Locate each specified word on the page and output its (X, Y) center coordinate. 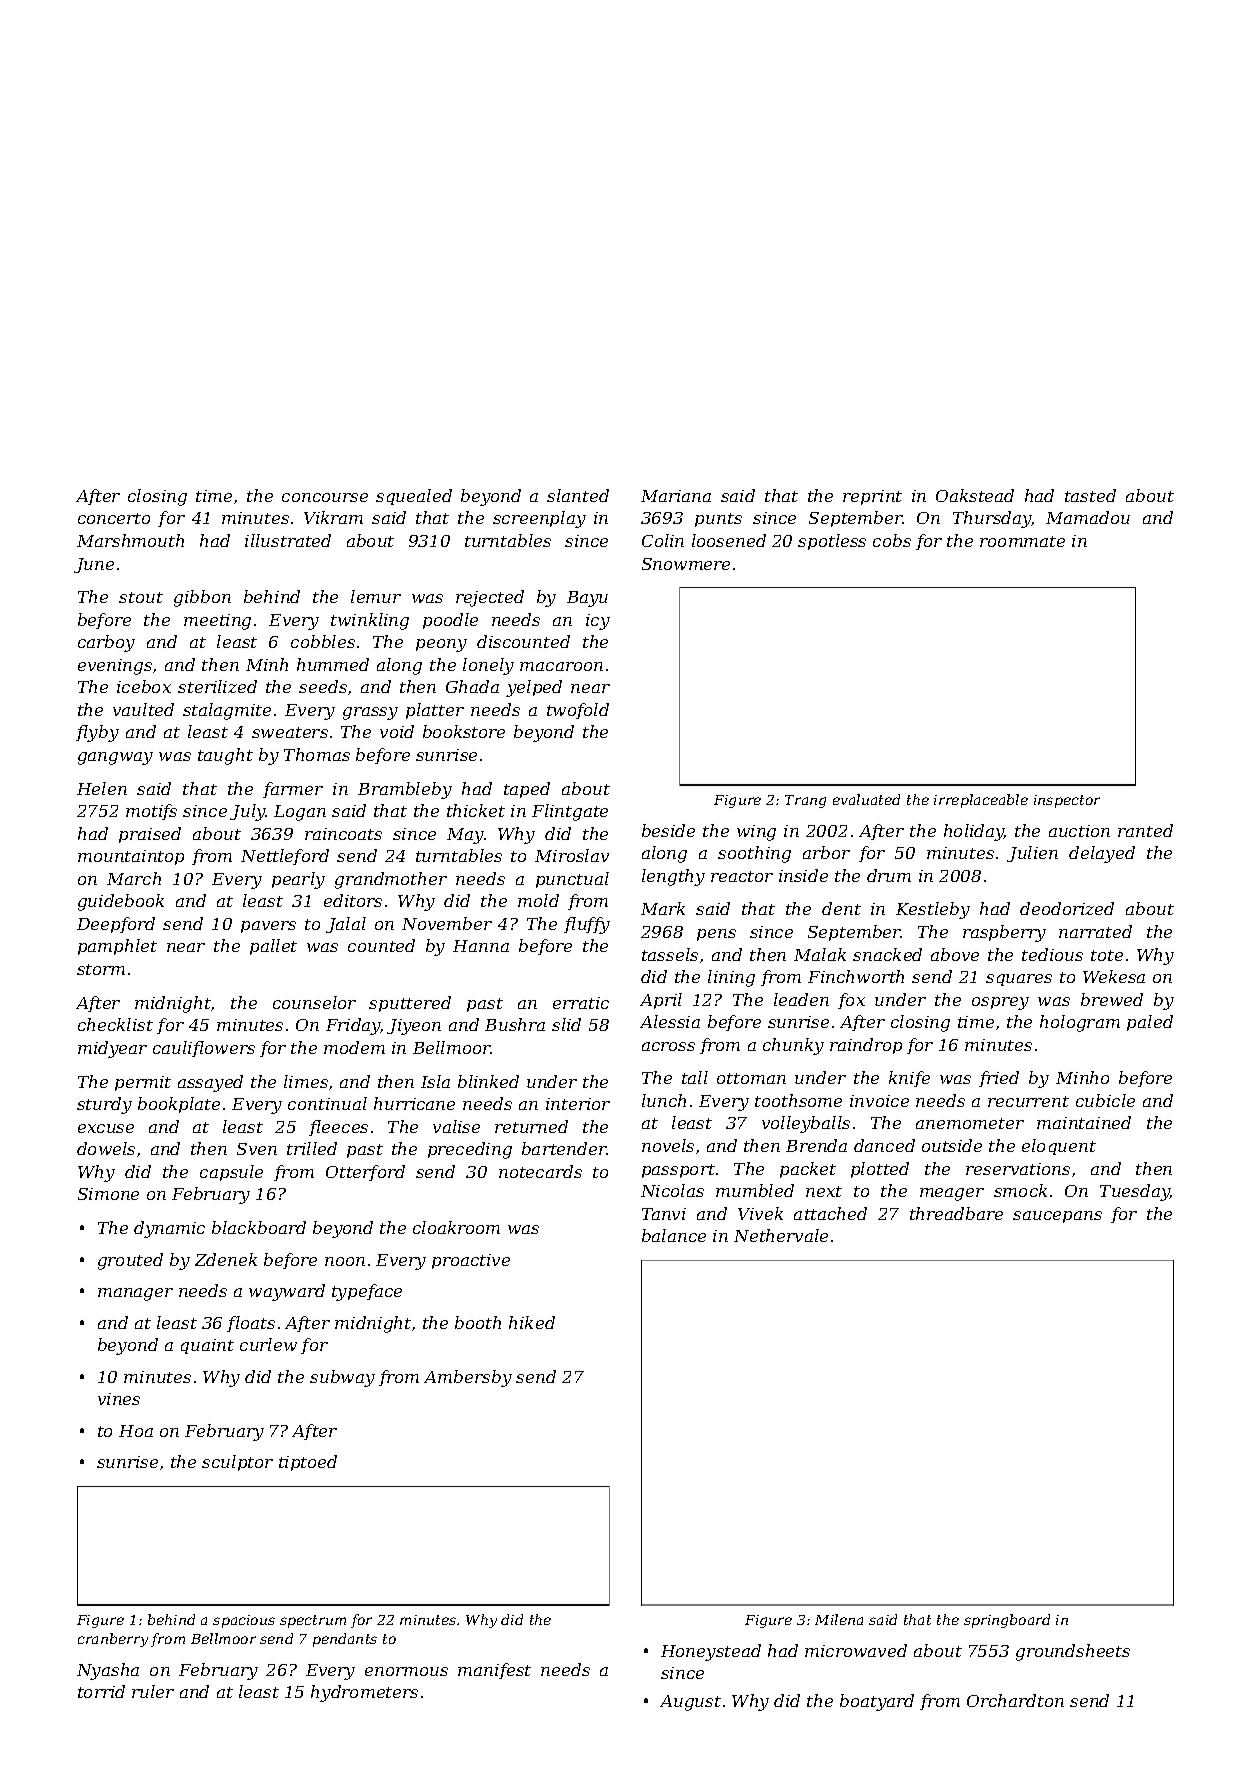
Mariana (676, 496)
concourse (325, 497)
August (690, 1703)
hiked (532, 1322)
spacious (244, 1621)
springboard (1007, 1621)
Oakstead (975, 495)
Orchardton (1015, 1700)
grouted (130, 1261)
